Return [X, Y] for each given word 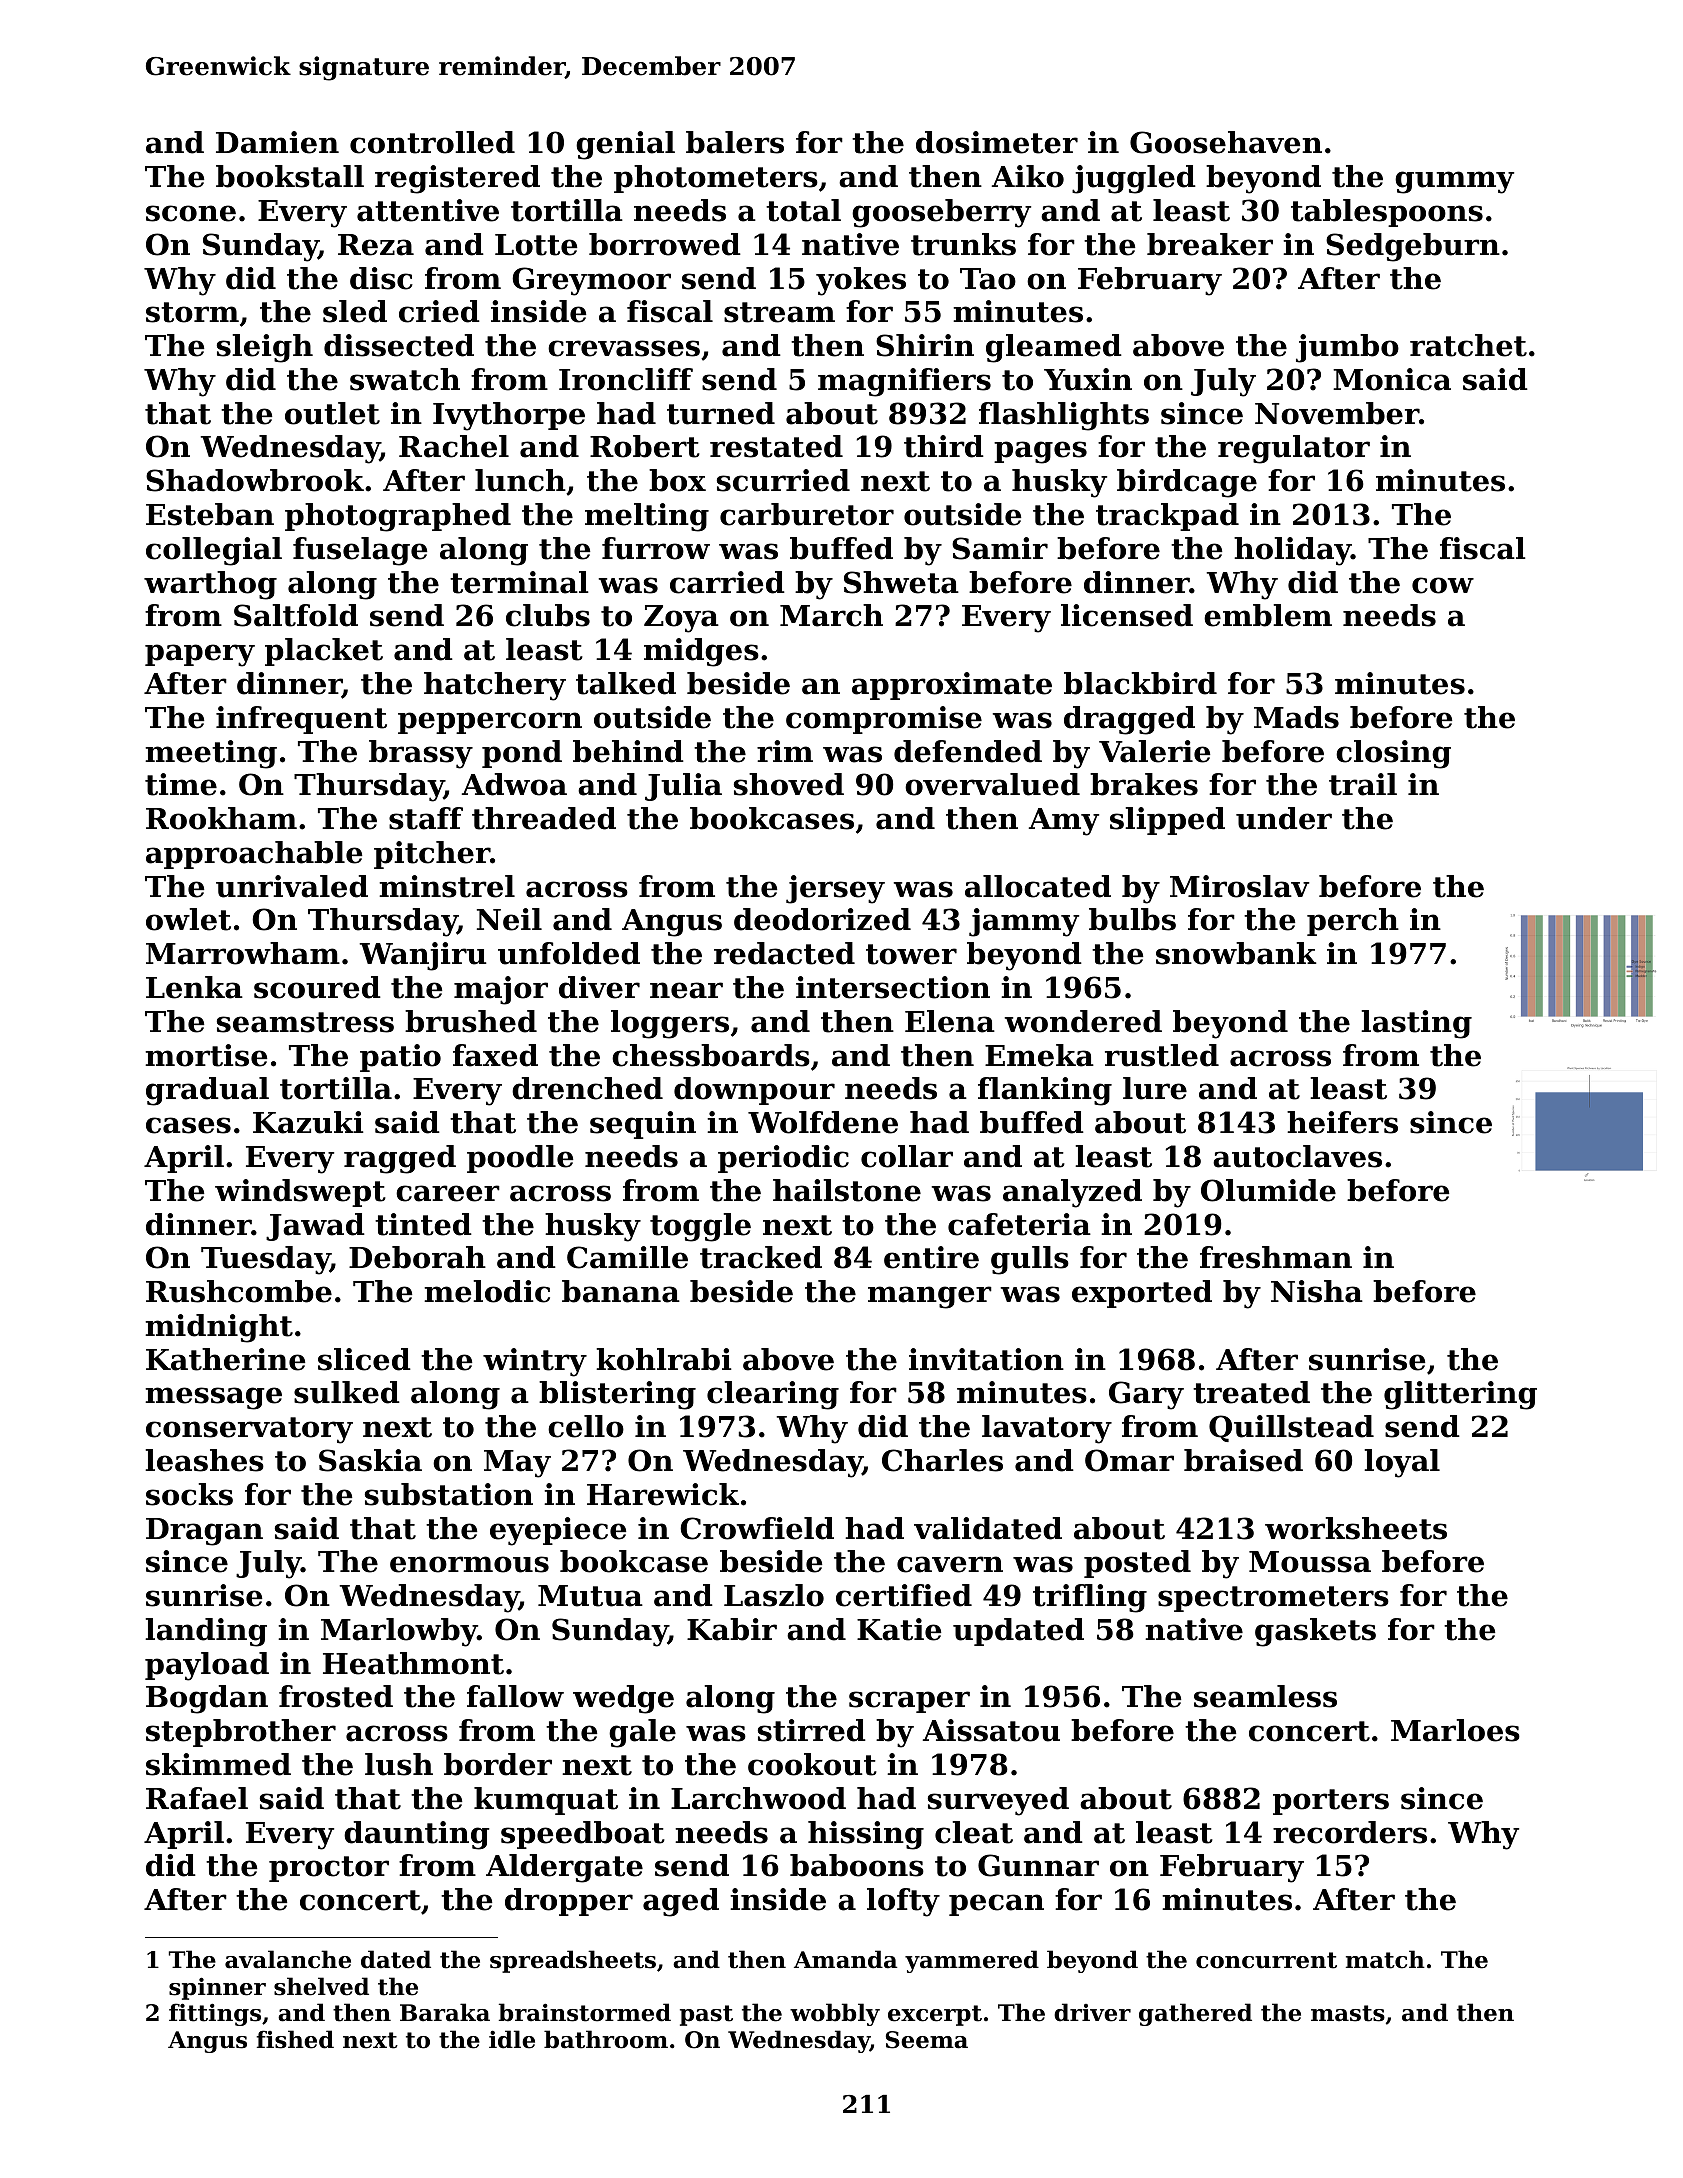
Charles [942, 1460]
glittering [1460, 1395]
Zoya [681, 619]
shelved [321, 1986]
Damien [277, 142]
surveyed [998, 1801]
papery [200, 655]
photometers [716, 179]
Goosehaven [1226, 142]
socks [189, 1494]
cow [1443, 585]
